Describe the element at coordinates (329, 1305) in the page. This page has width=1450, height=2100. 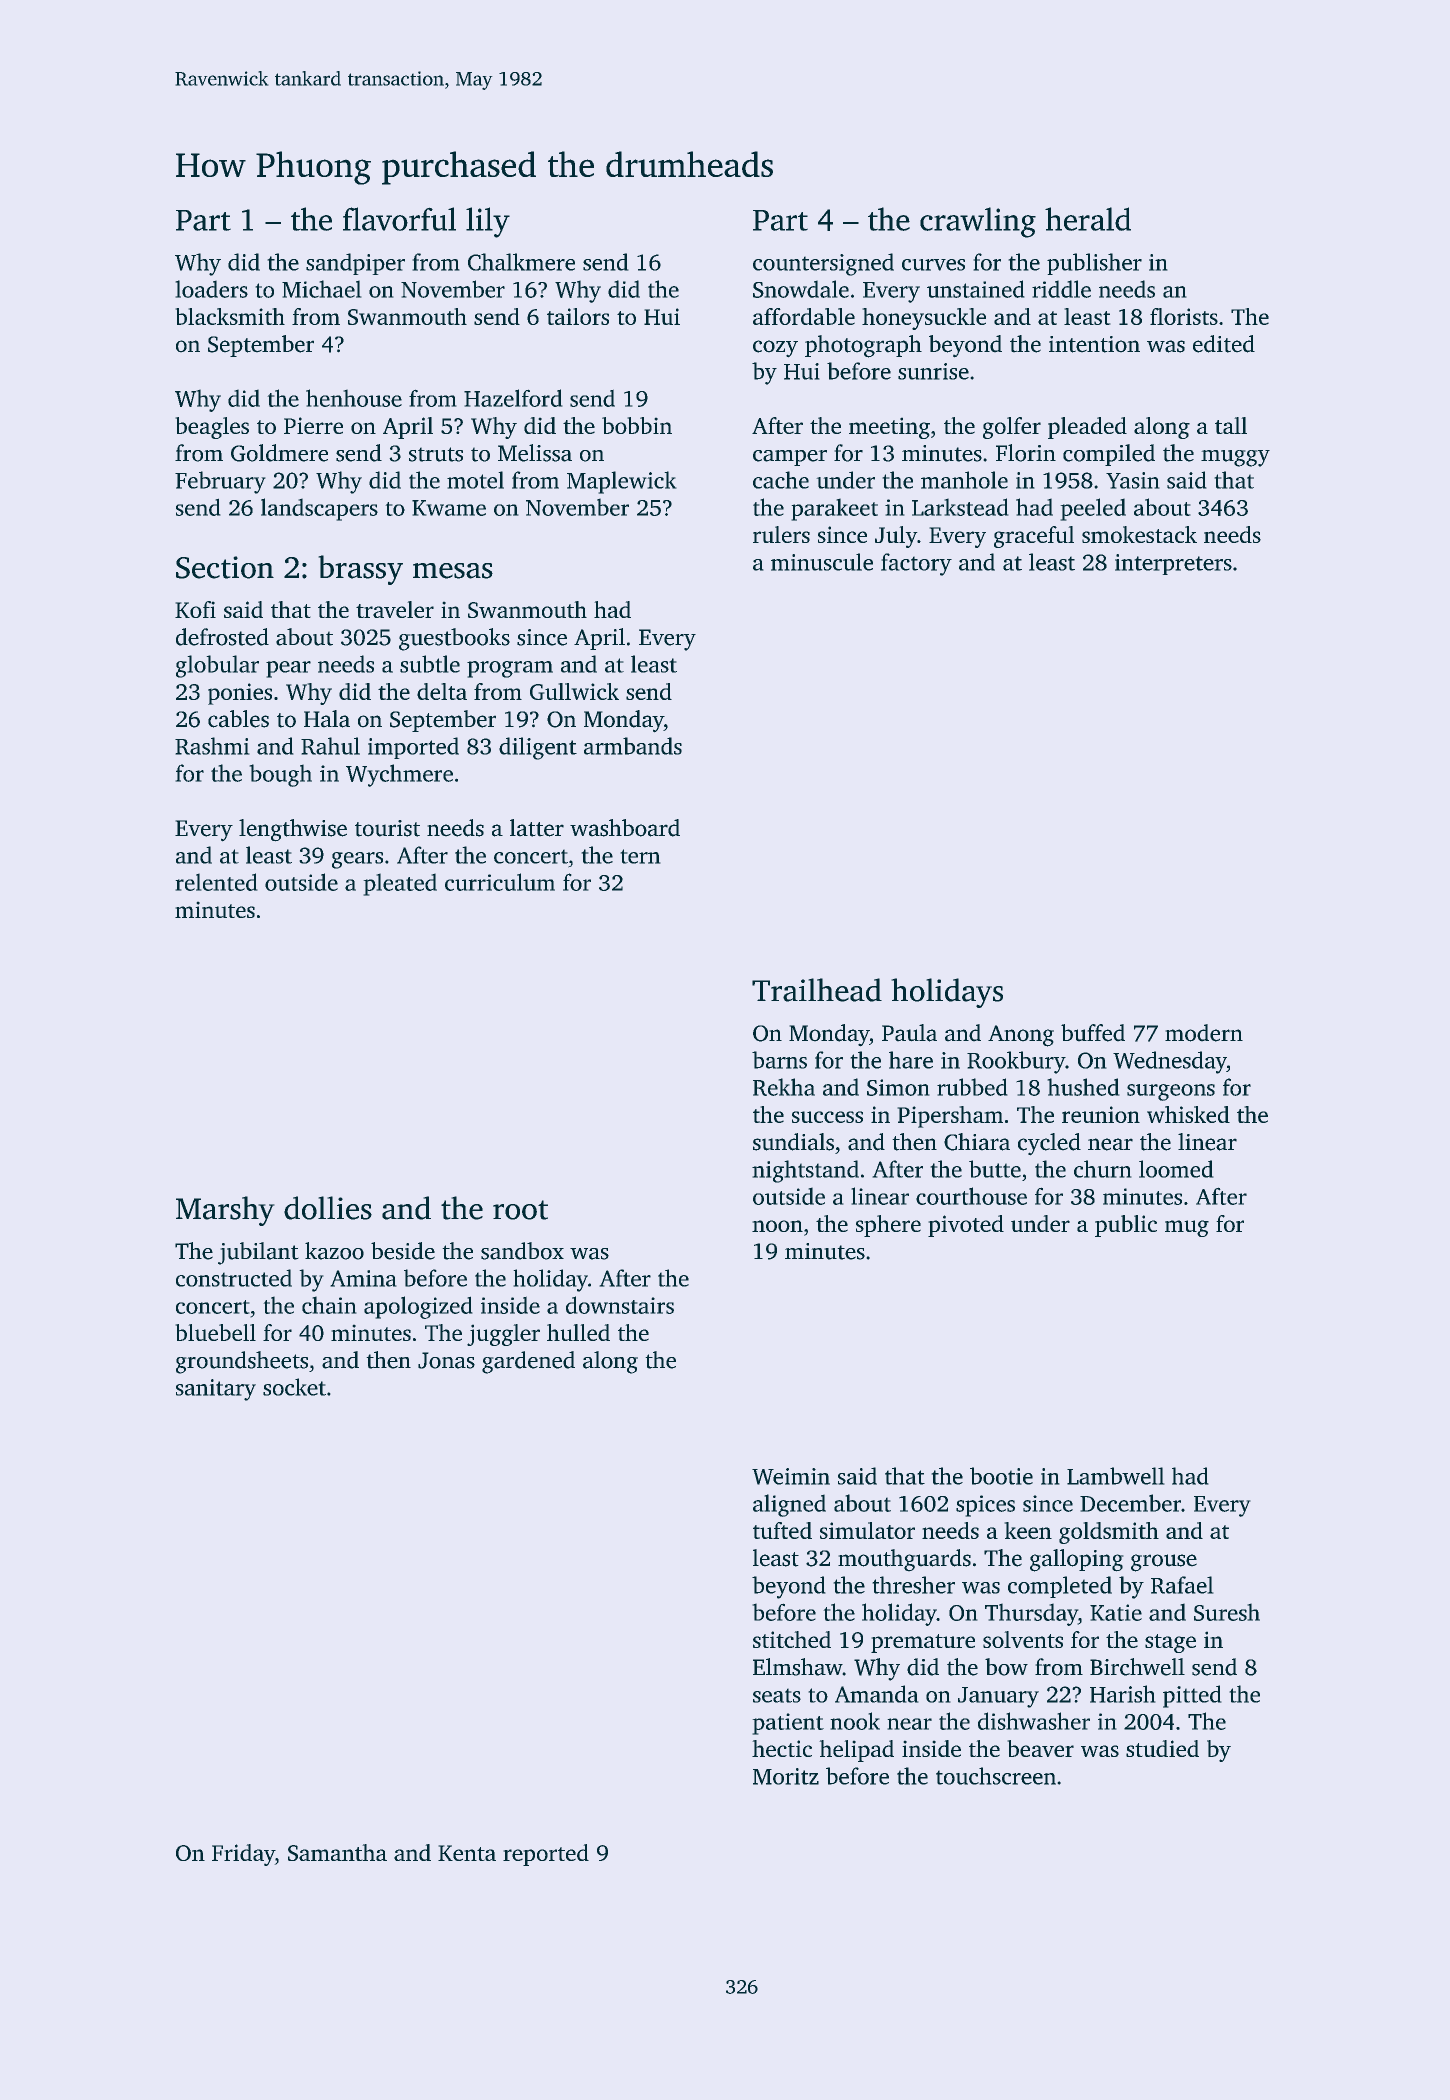
I see `chain` at that location.
